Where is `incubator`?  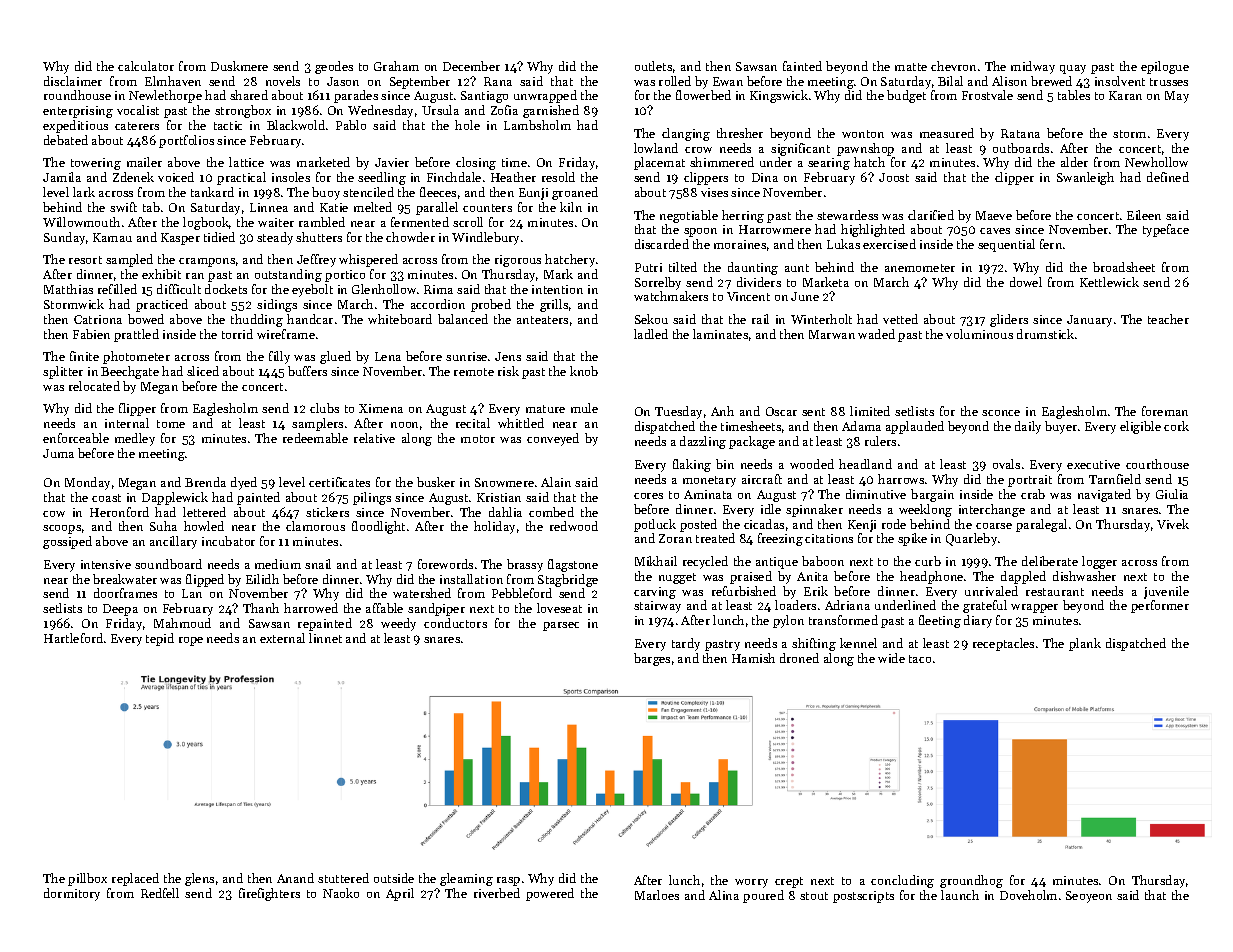
incubator is located at coordinates (228, 541).
